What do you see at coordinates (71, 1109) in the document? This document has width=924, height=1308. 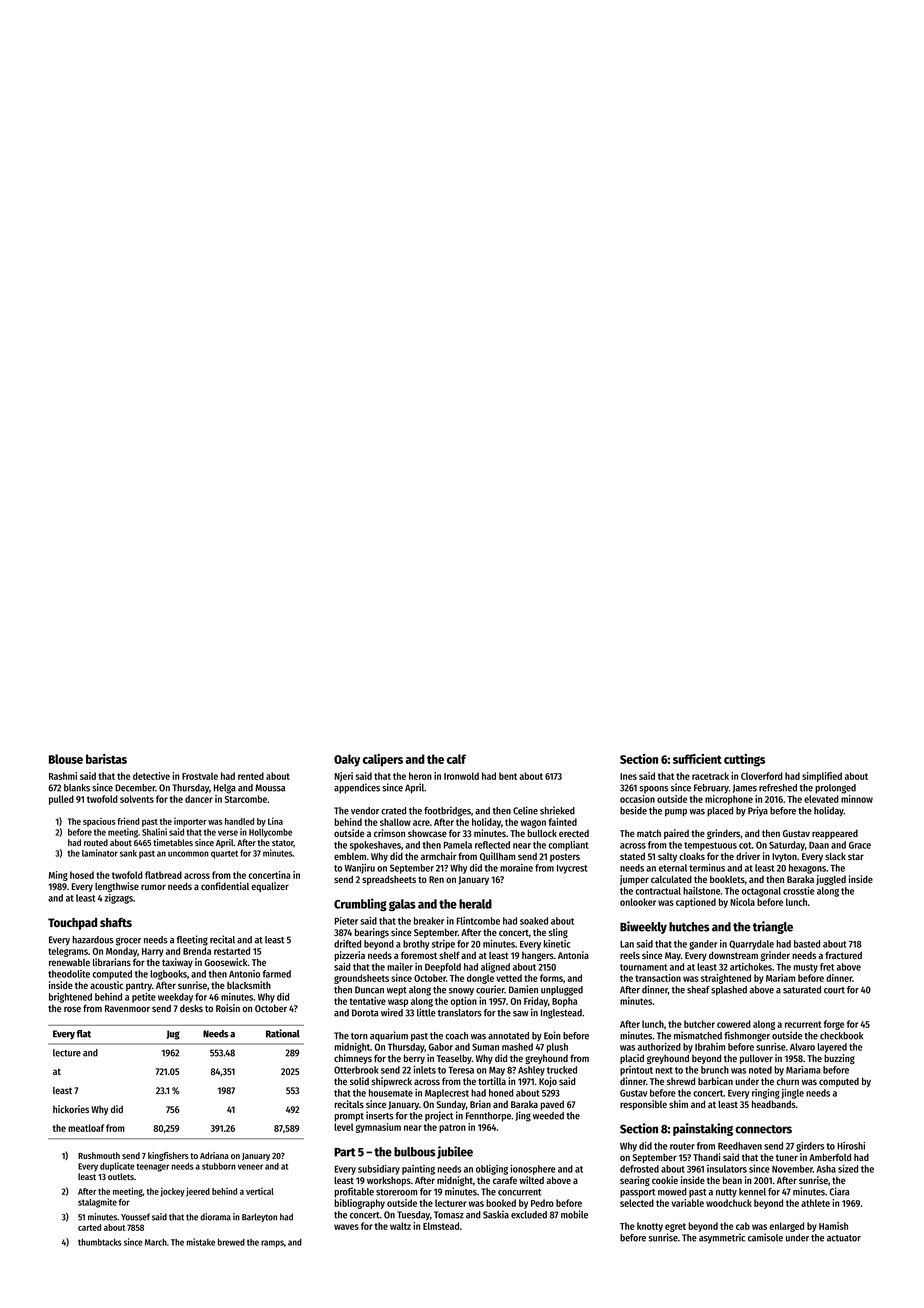 I see `hickories` at bounding box center [71, 1109].
